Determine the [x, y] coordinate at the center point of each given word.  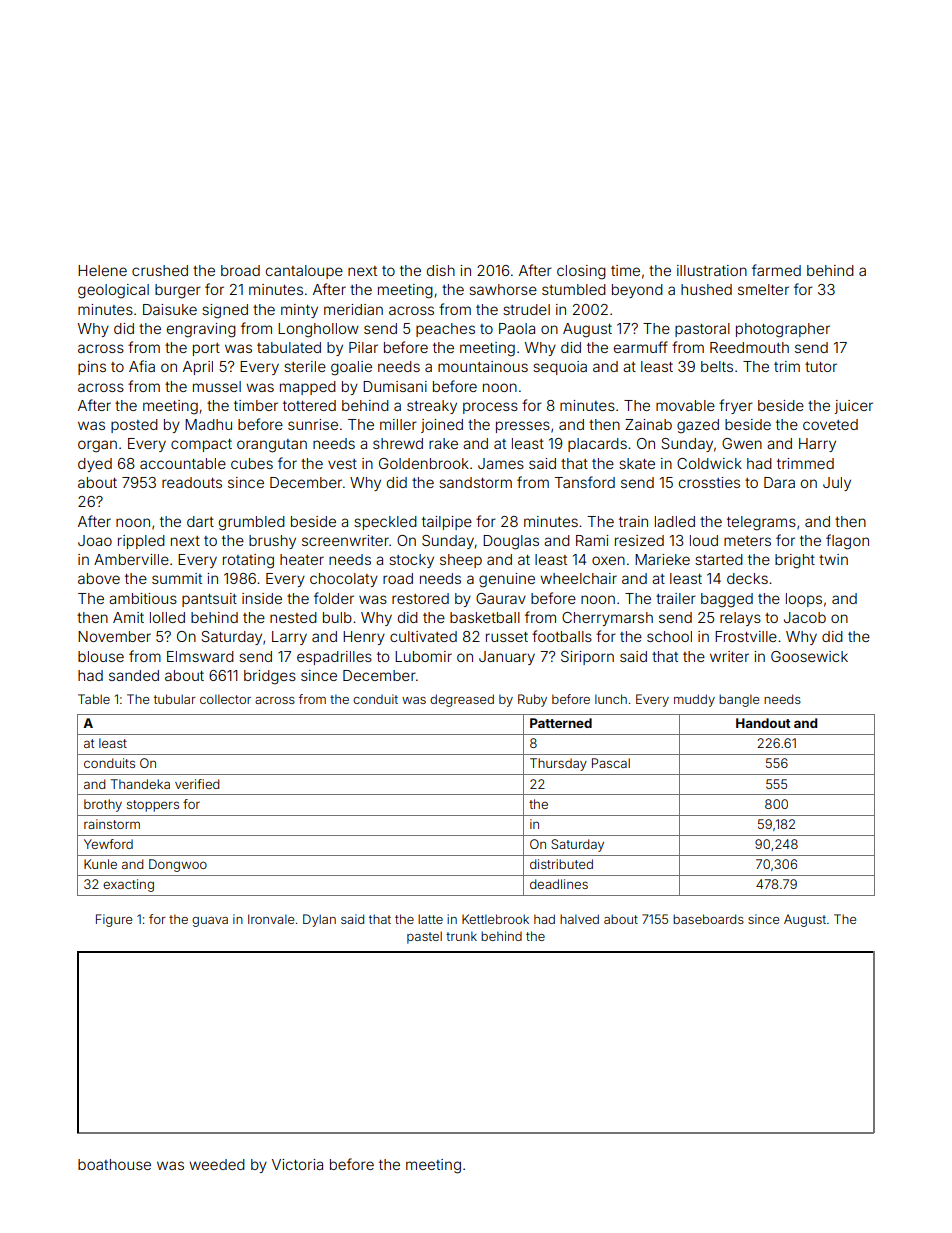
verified [197, 784]
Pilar [363, 347]
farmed [776, 270]
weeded [217, 1164]
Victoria [297, 1164]
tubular [175, 699]
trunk [461, 936]
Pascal [611, 763]
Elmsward [200, 656]
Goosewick [809, 656]
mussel [217, 386]
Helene [102, 270]
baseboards [708, 919]
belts [717, 366]
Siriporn [587, 658]
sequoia [560, 368]
